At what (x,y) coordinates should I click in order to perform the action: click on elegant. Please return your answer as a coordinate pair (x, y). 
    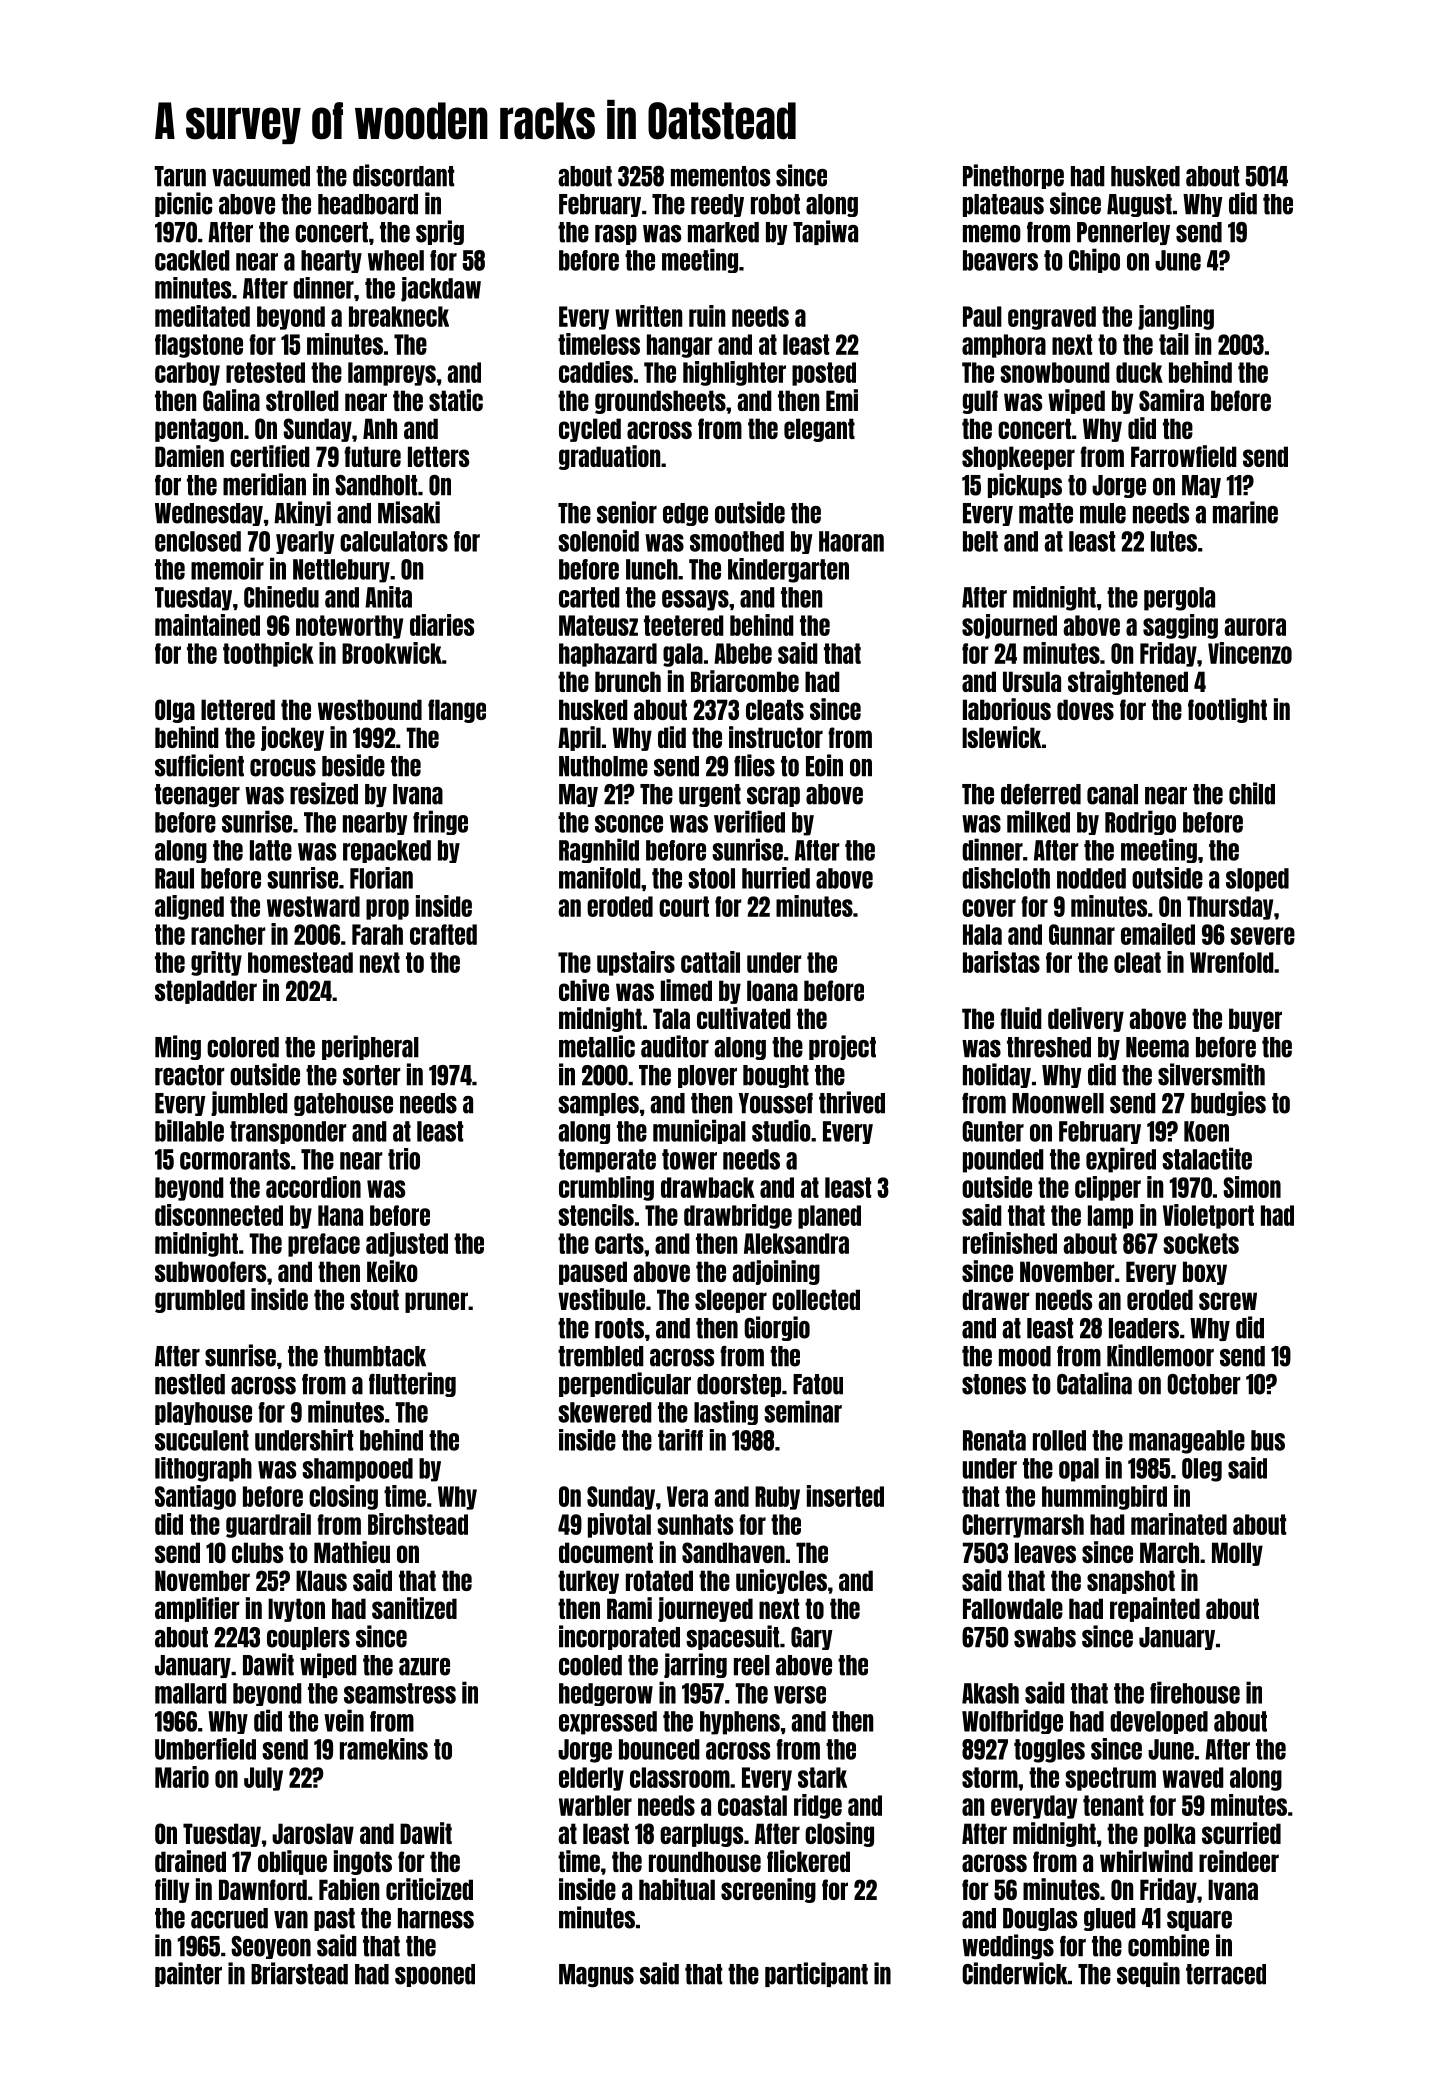
    Looking at the image, I should click on (819, 430).
